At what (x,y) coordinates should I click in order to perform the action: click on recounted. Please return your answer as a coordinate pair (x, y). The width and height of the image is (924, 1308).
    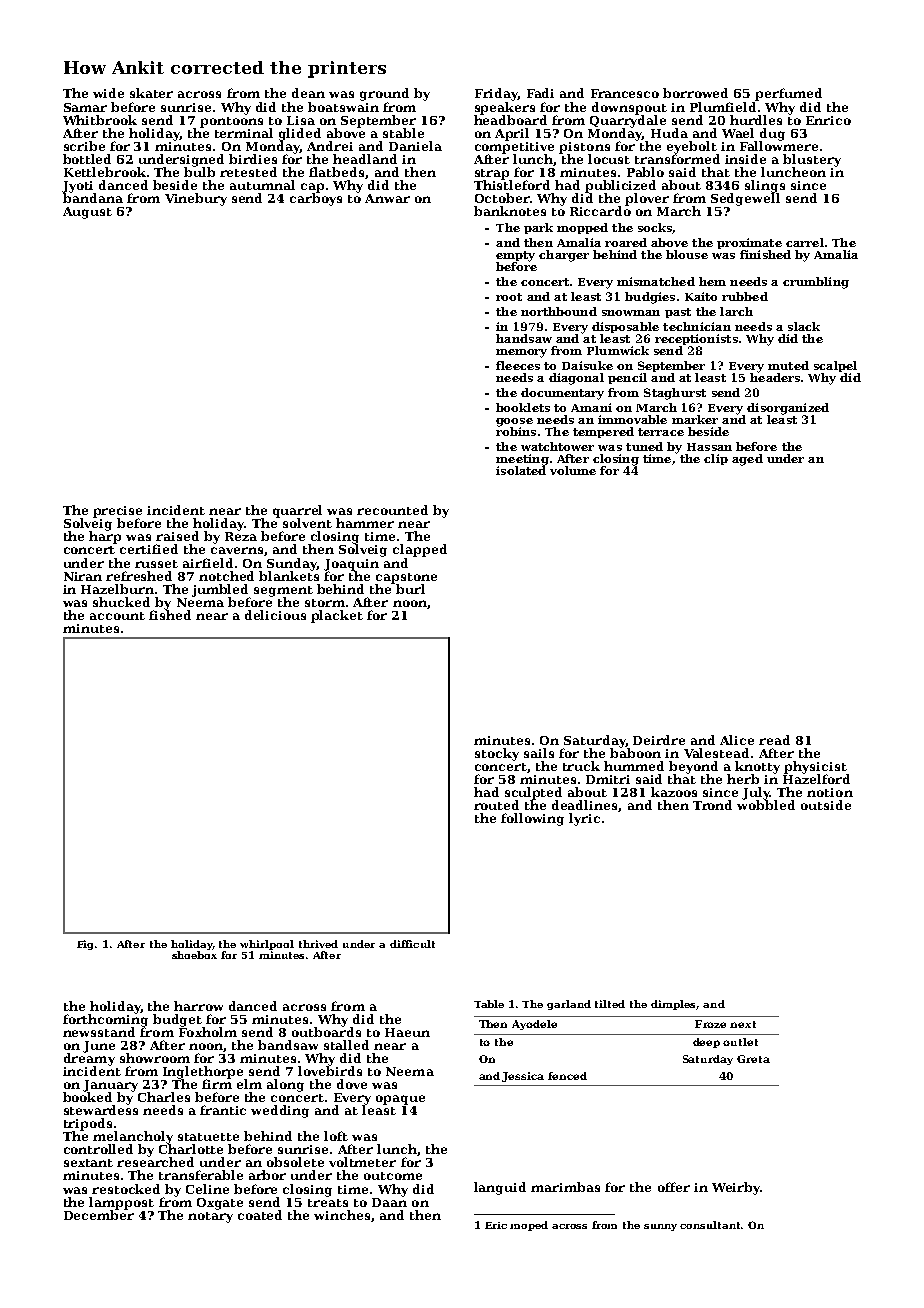
    Looking at the image, I should click on (392, 510).
